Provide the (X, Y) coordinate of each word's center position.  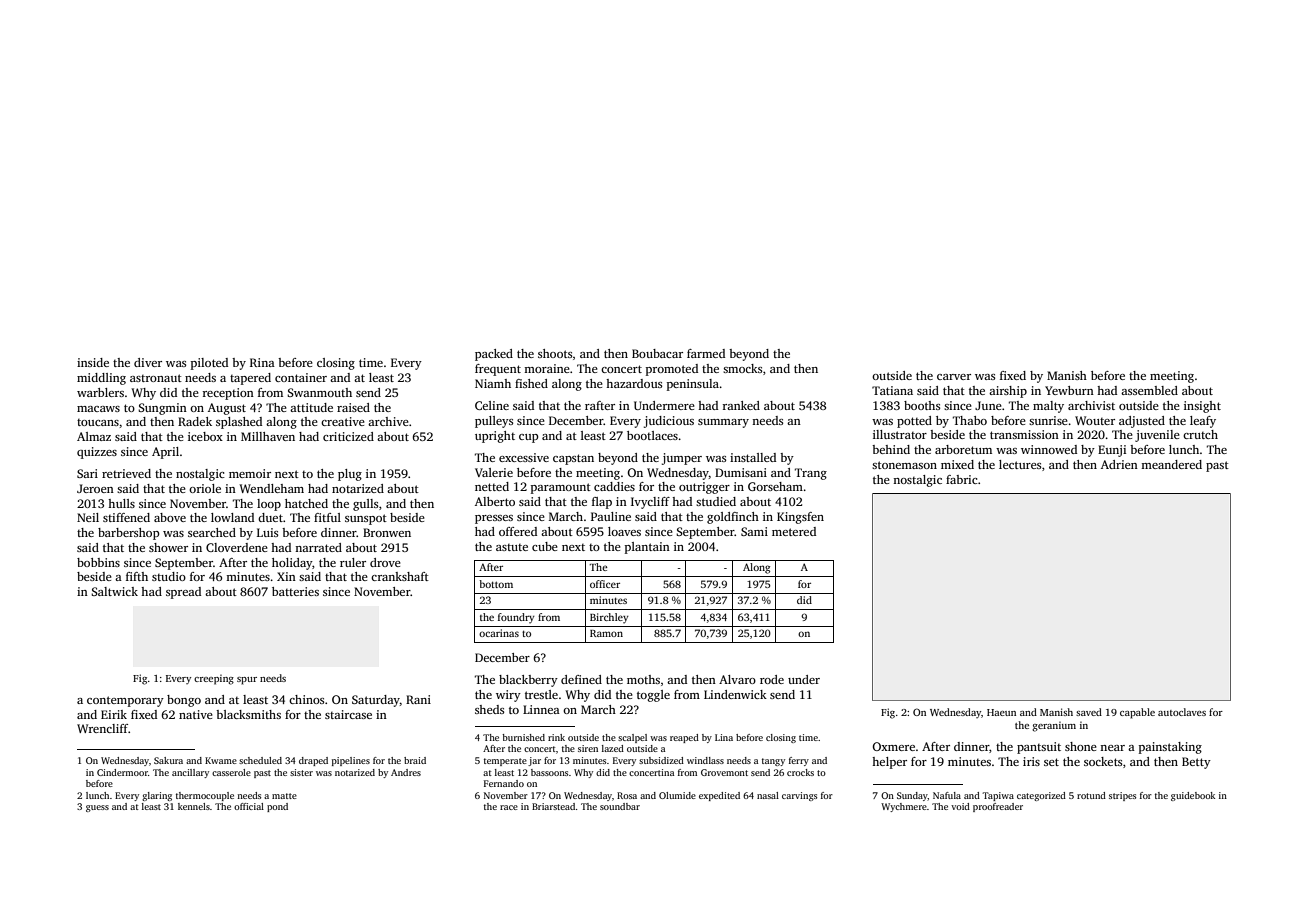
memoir (250, 473)
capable (1137, 713)
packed (494, 355)
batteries (295, 591)
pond (277, 807)
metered (794, 531)
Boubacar (657, 353)
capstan (573, 459)
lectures (1020, 464)
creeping (214, 680)
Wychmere (904, 807)
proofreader (998, 807)
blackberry (528, 681)
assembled (1149, 390)
